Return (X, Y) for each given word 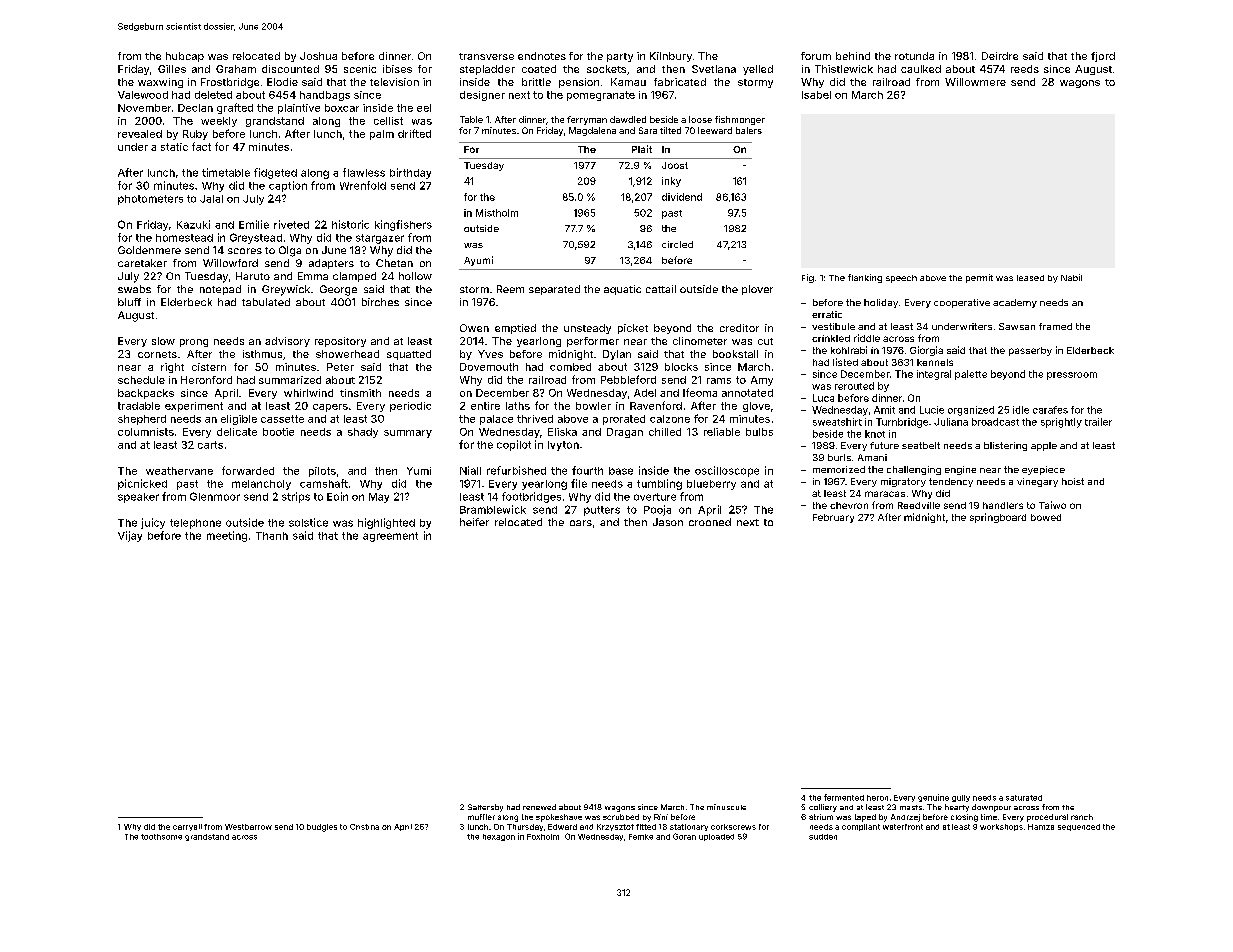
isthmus (262, 354)
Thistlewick (844, 69)
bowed (1046, 517)
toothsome (161, 837)
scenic (360, 69)
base (621, 471)
